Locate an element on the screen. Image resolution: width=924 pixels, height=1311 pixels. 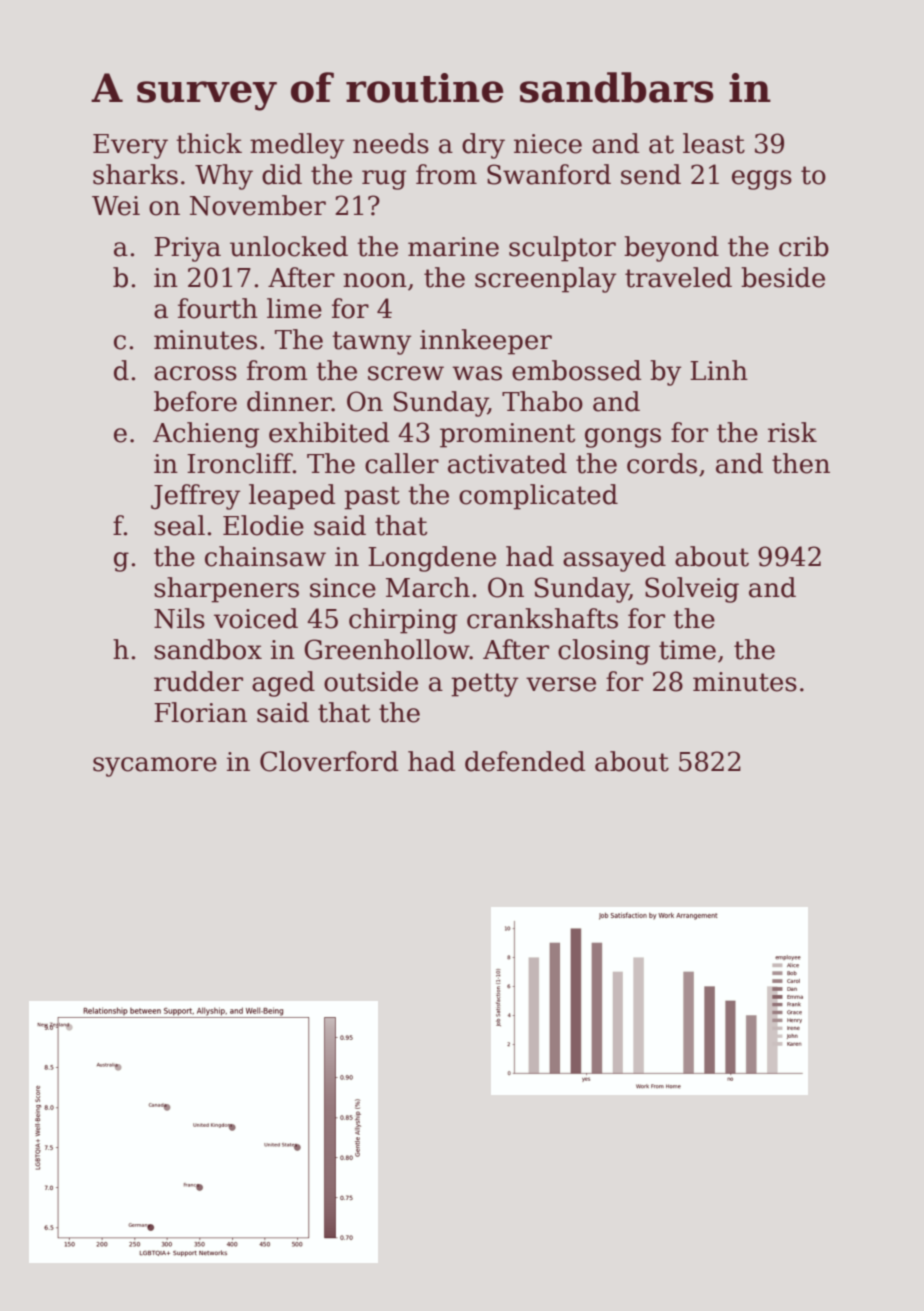
screw is located at coordinates (406, 373).
